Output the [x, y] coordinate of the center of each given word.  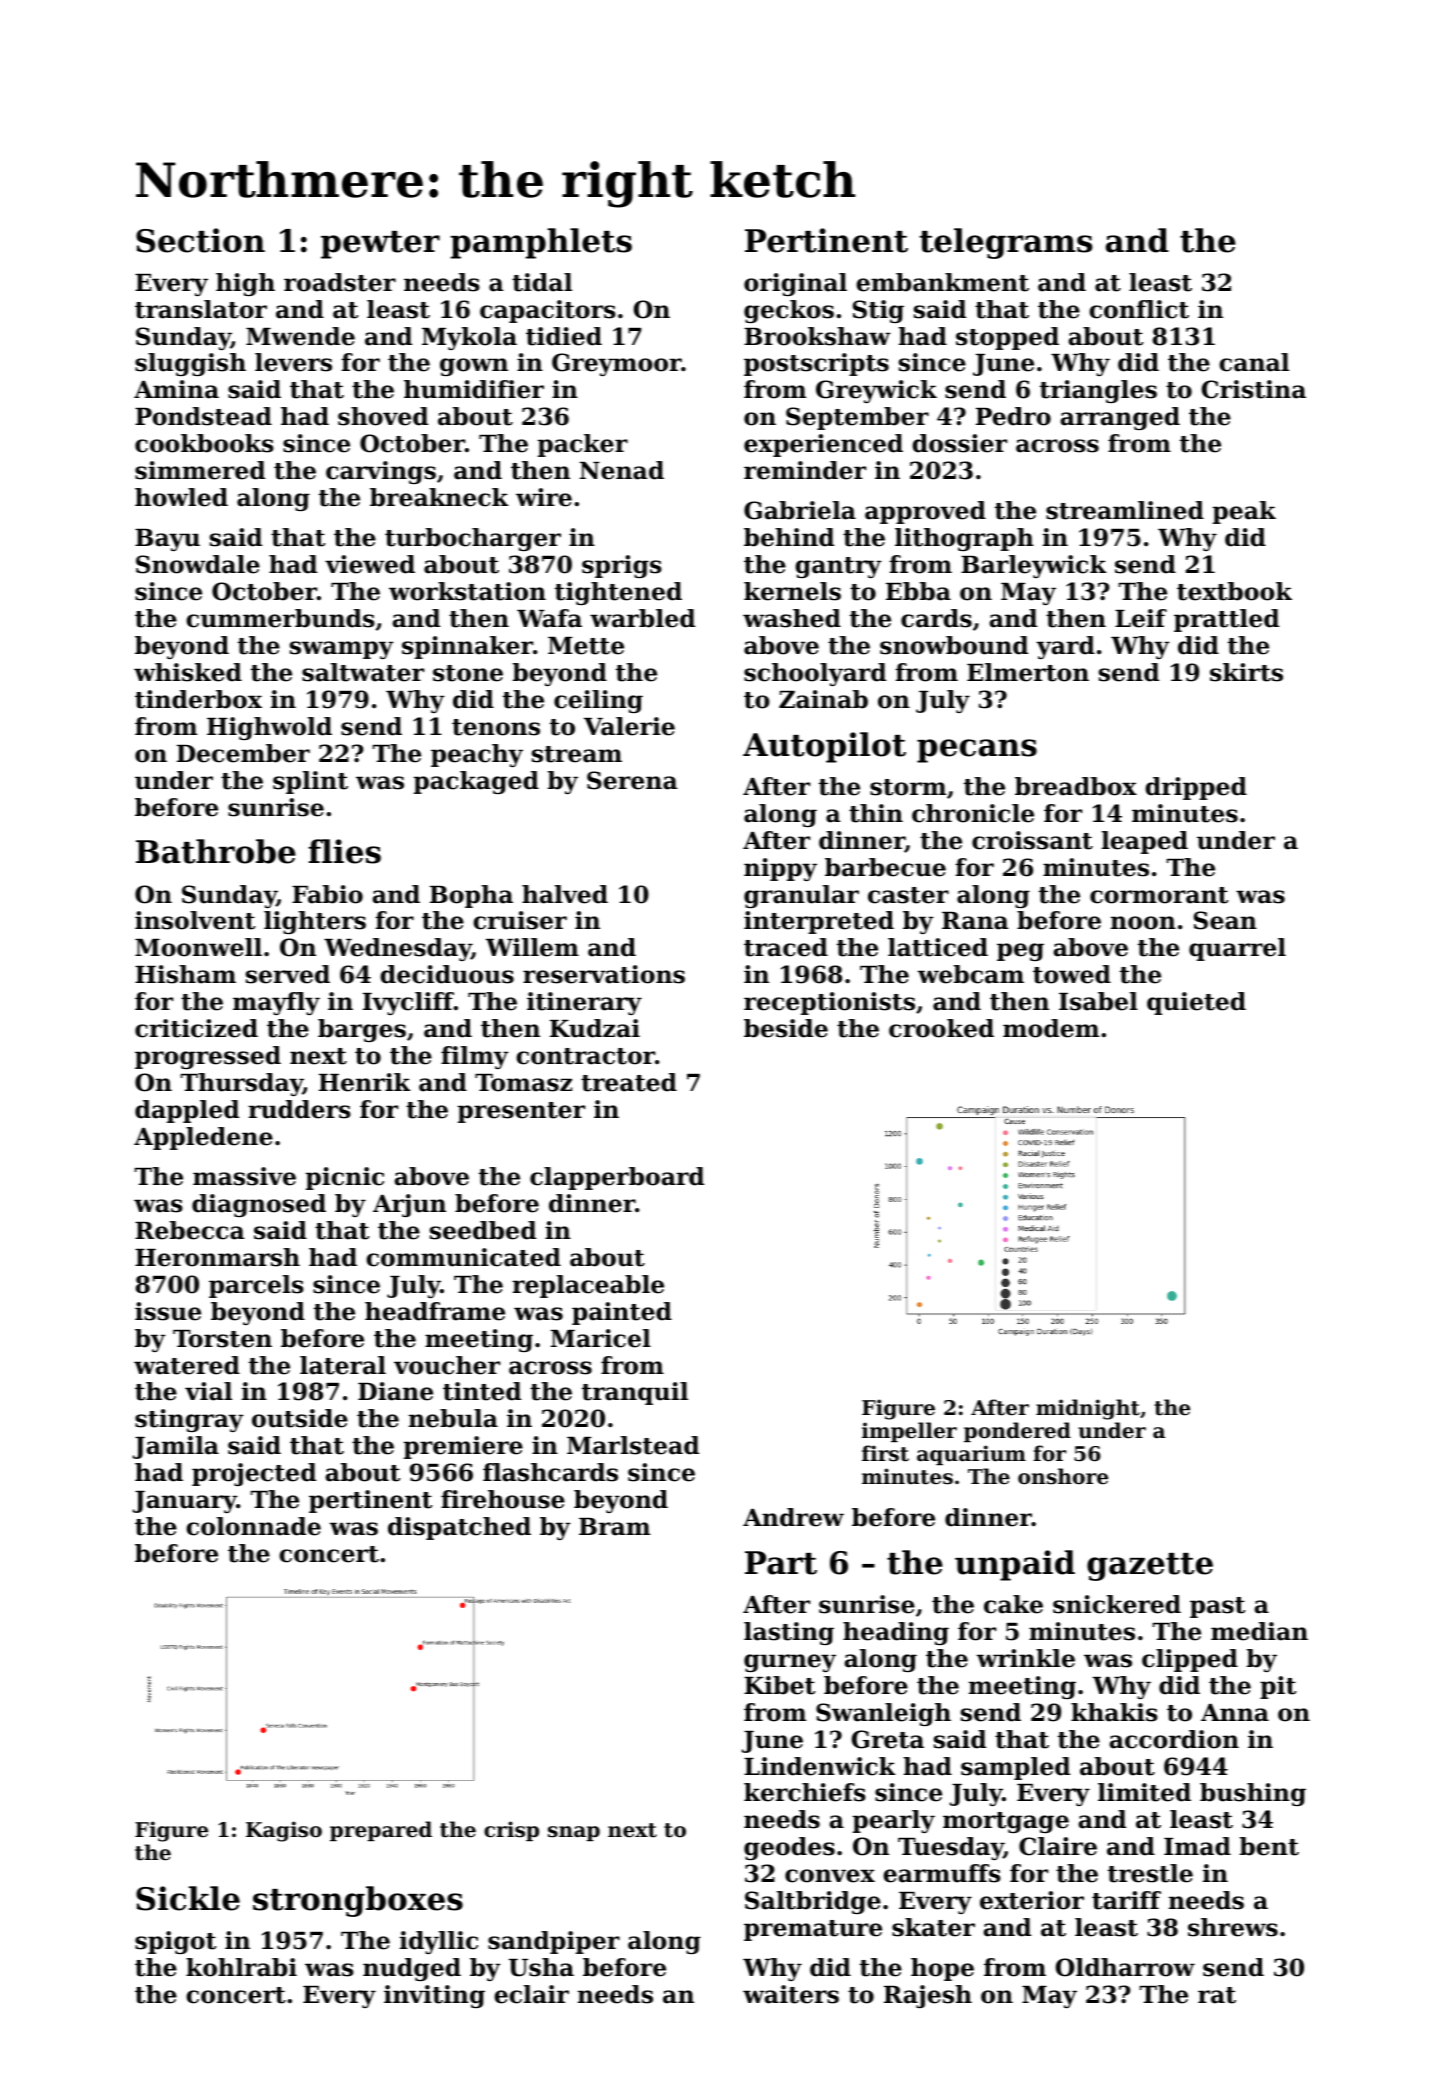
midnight [1088, 1409]
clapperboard [617, 1178]
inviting [434, 1996]
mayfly [276, 1003]
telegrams [1005, 243]
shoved [383, 416]
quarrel [1237, 949]
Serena [632, 780]
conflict [1139, 309]
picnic [345, 1178]
